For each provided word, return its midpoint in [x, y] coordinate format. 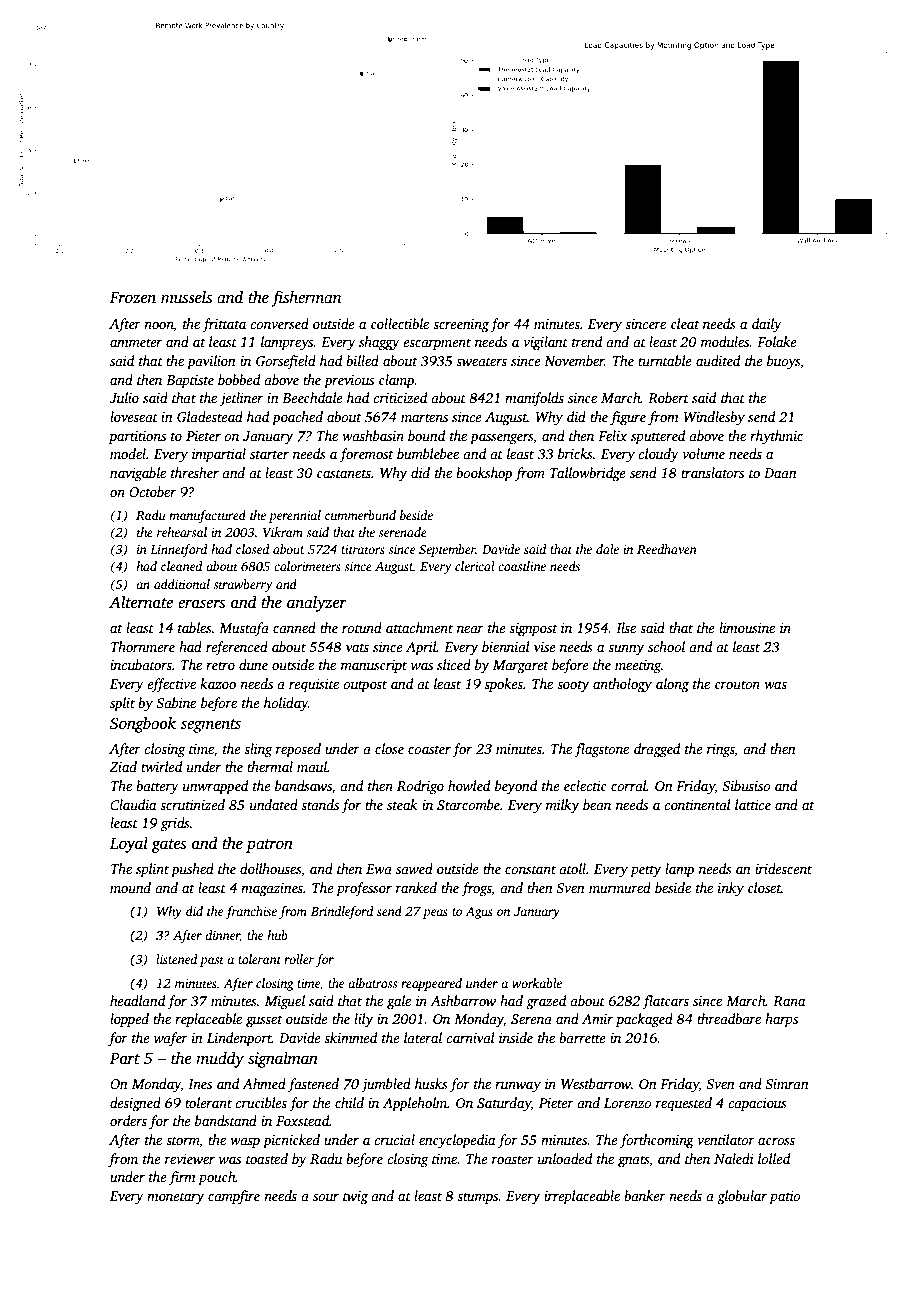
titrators [363, 549]
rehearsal [182, 532]
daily [767, 325]
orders [128, 1120]
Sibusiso [746, 785]
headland [137, 1000]
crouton [737, 684]
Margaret [521, 666]
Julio [124, 397]
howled [469, 785]
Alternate [141, 602]
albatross [372, 983]
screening [461, 325]
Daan [780, 473]
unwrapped [215, 787]
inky [731, 889]
